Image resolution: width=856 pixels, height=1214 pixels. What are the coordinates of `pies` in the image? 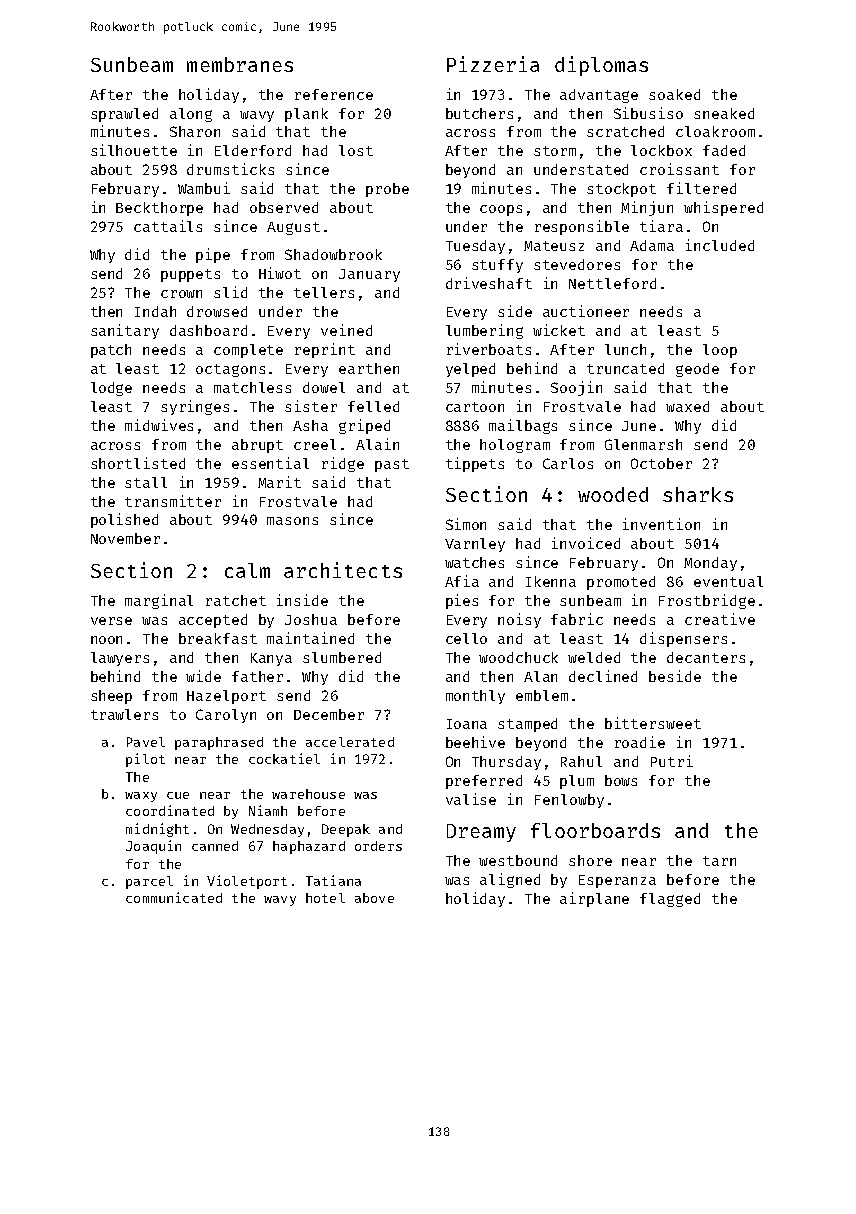 It's located at (462, 601).
